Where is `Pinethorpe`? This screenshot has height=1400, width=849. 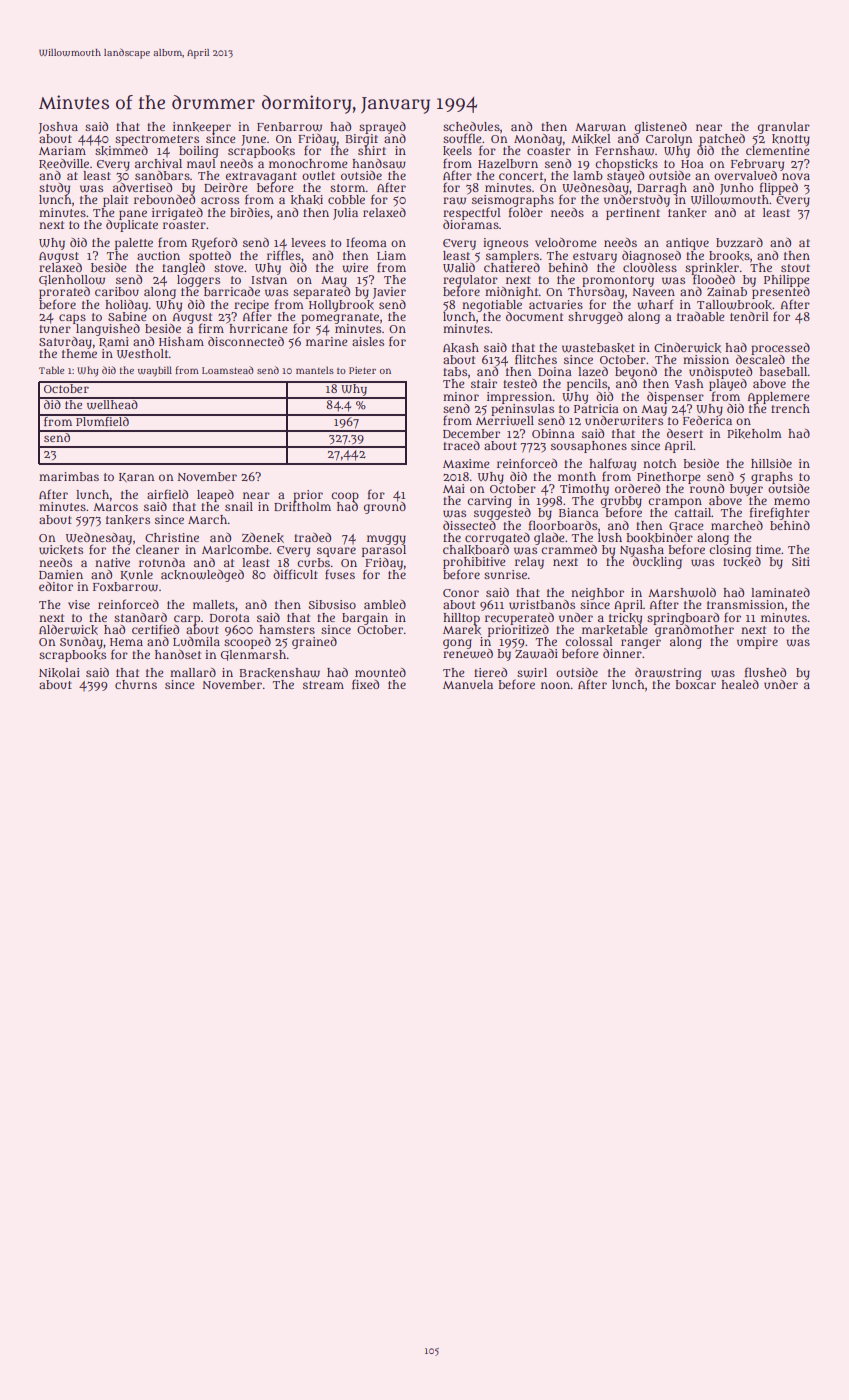 Pinethorpe is located at coordinates (669, 477).
